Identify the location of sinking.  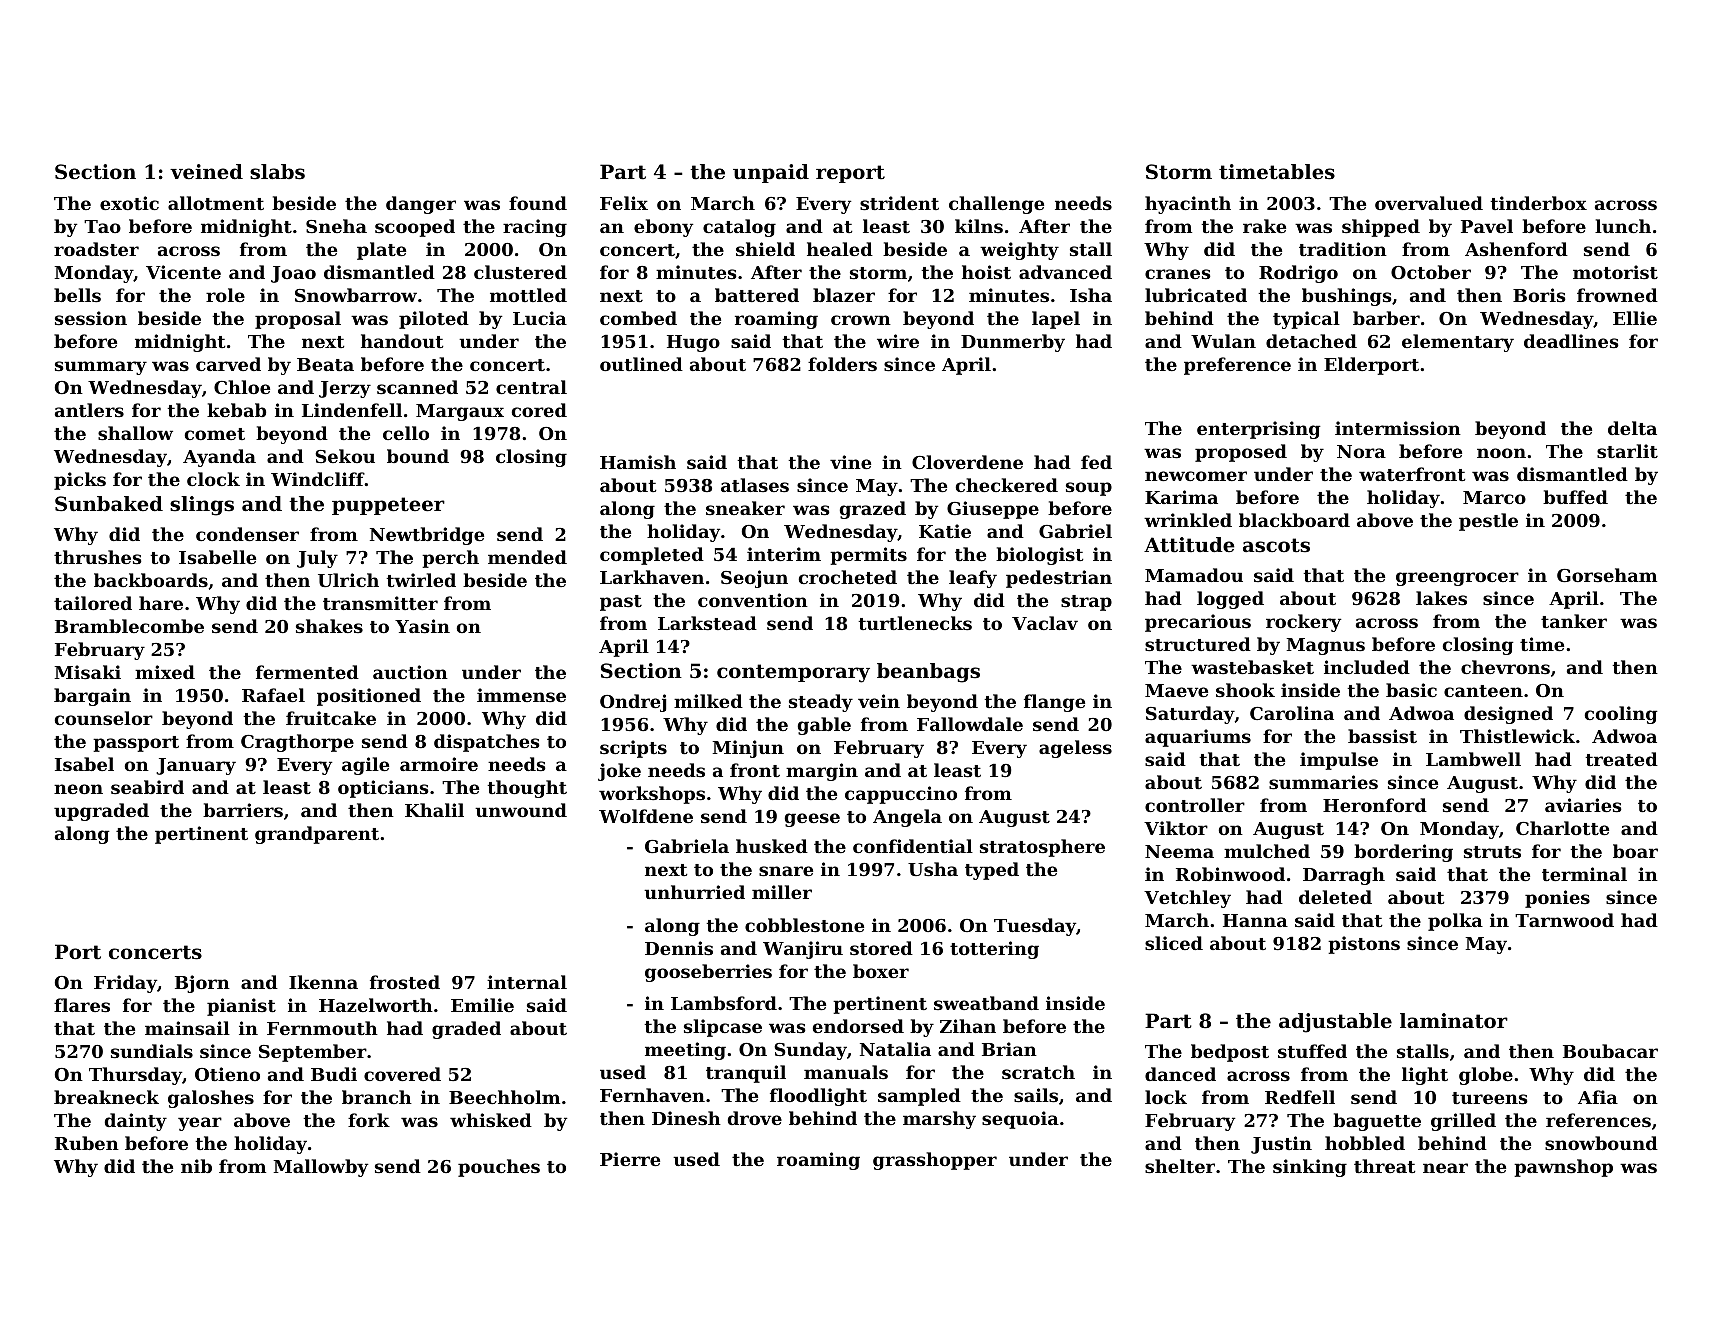
(1310, 1168).
